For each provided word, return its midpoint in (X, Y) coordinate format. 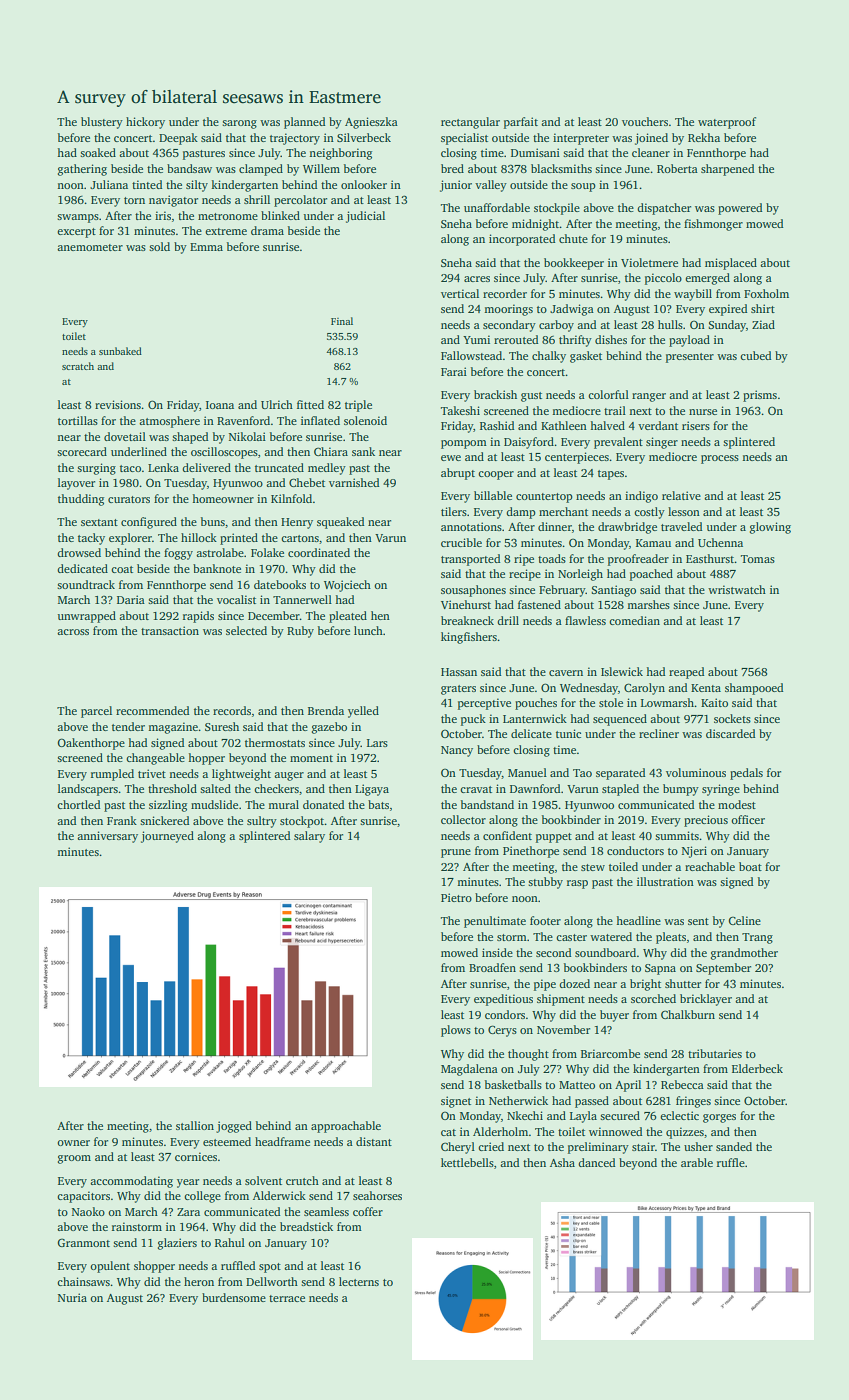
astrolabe (220, 552)
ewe (451, 458)
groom (74, 1159)
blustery (102, 123)
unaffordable (497, 207)
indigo (641, 497)
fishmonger (713, 225)
